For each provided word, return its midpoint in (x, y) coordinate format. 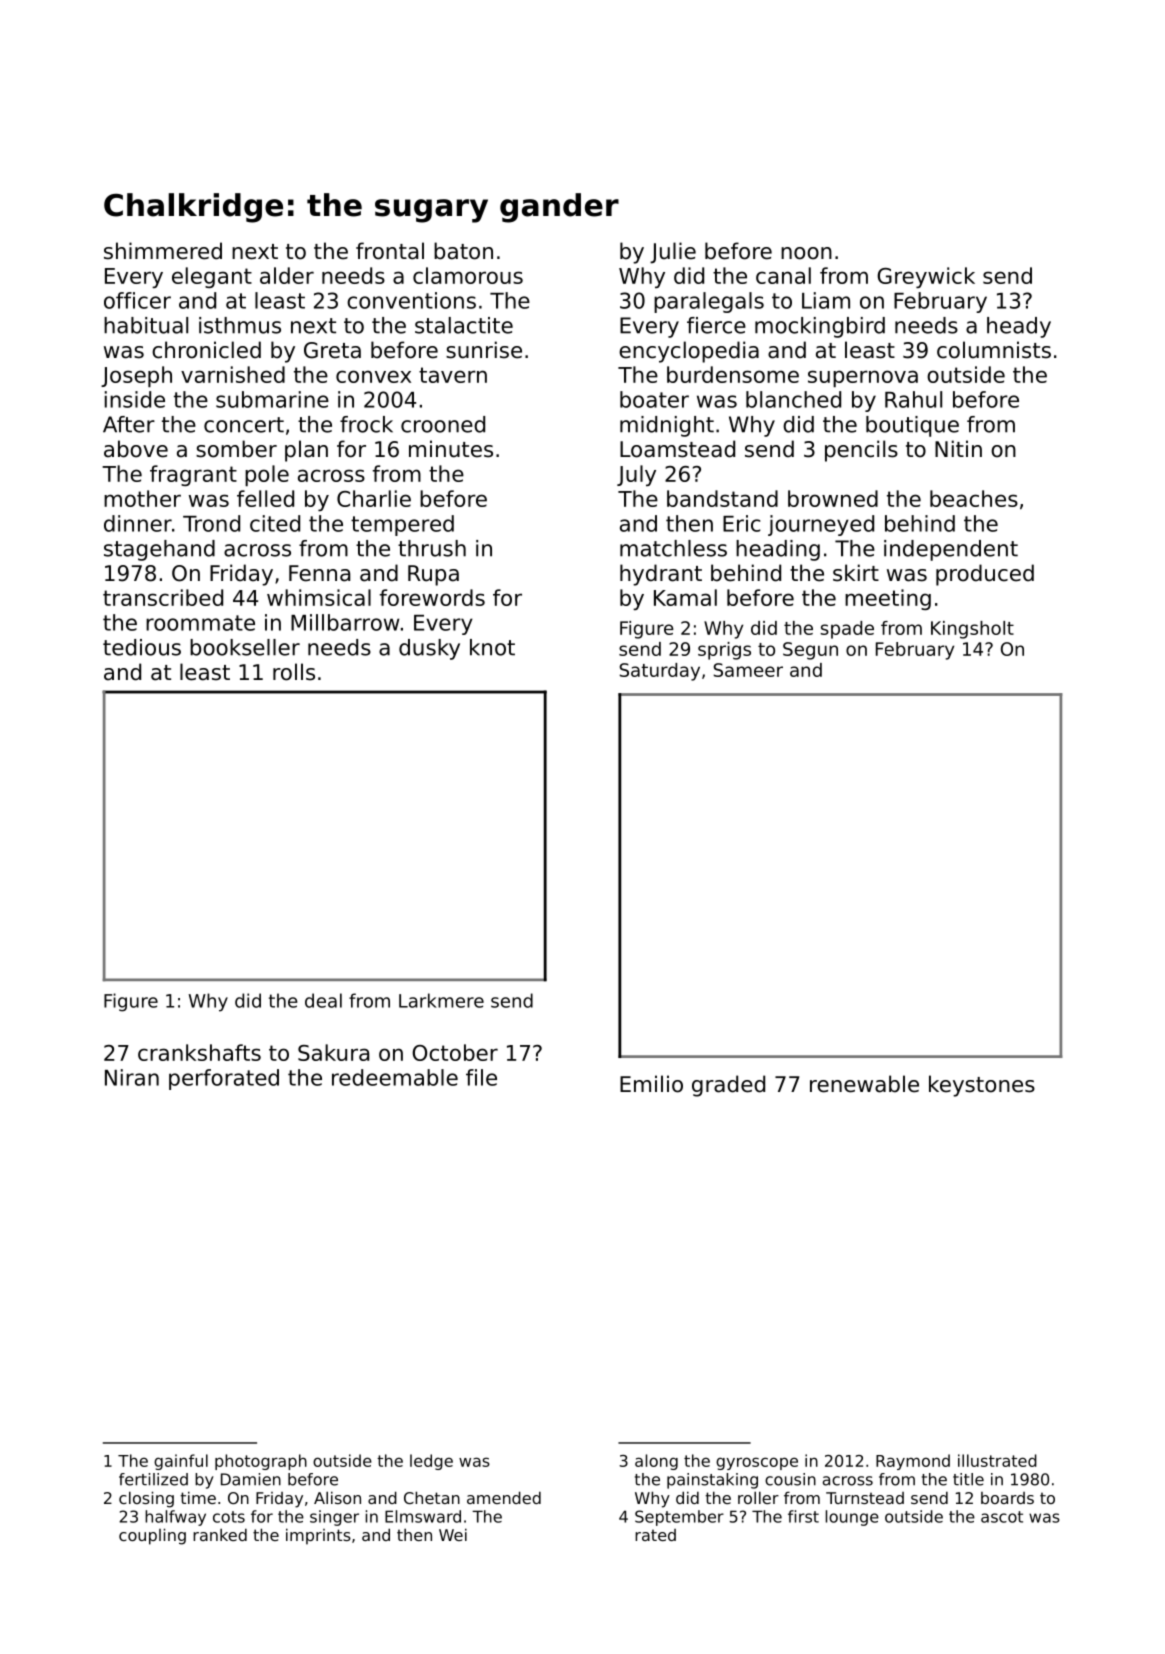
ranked (220, 1535)
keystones (982, 1086)
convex (373, 376)
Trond (211, 523)
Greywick (926, 277)
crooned (443, 424)
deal (323, 1000)
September (679, 1518)
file (481, 1077)
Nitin (958, 448)
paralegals (709, 302)
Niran (132, 1077)
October (455, 1052)
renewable (864, 1084)
